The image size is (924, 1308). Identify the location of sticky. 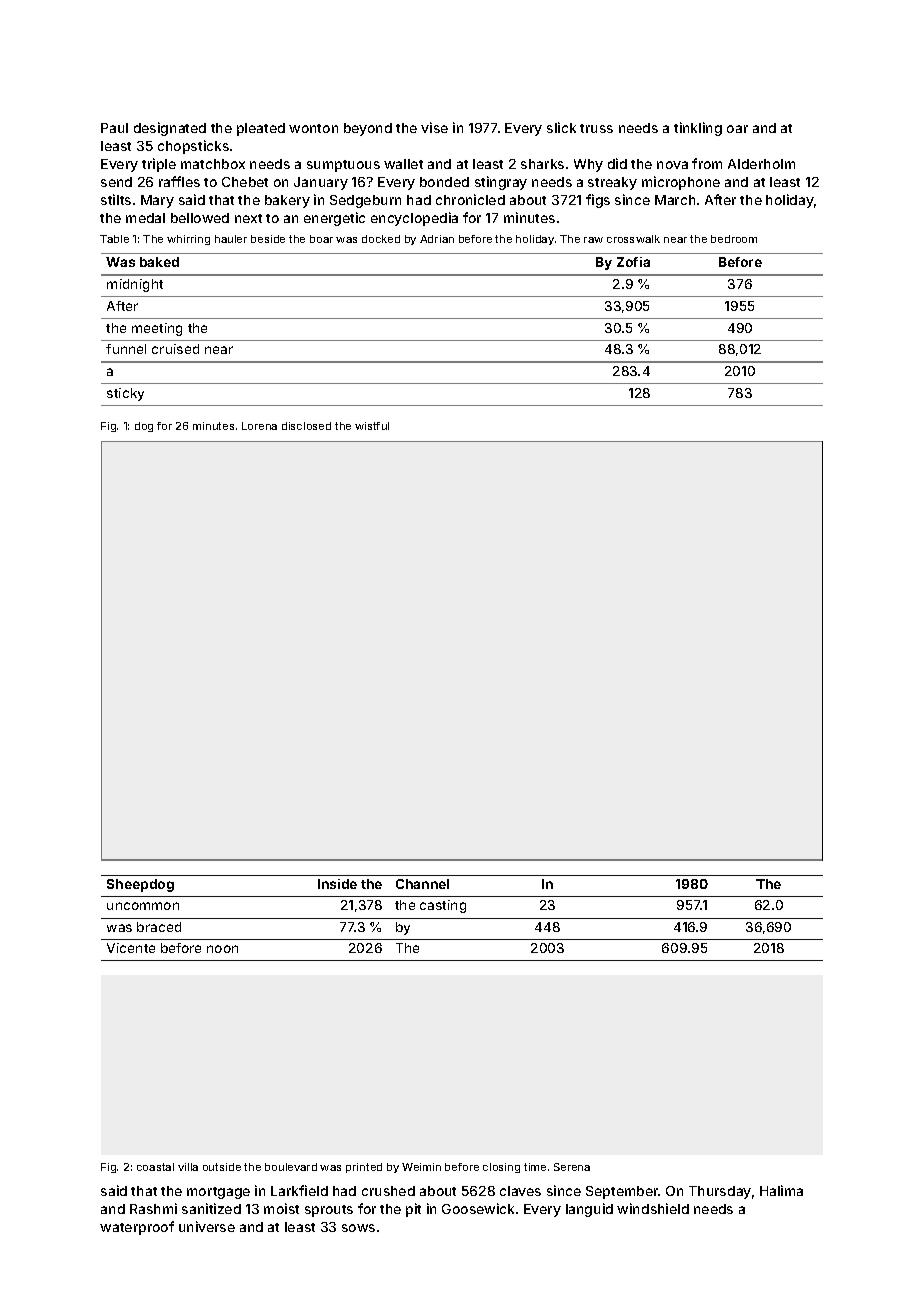
(125, 394).
